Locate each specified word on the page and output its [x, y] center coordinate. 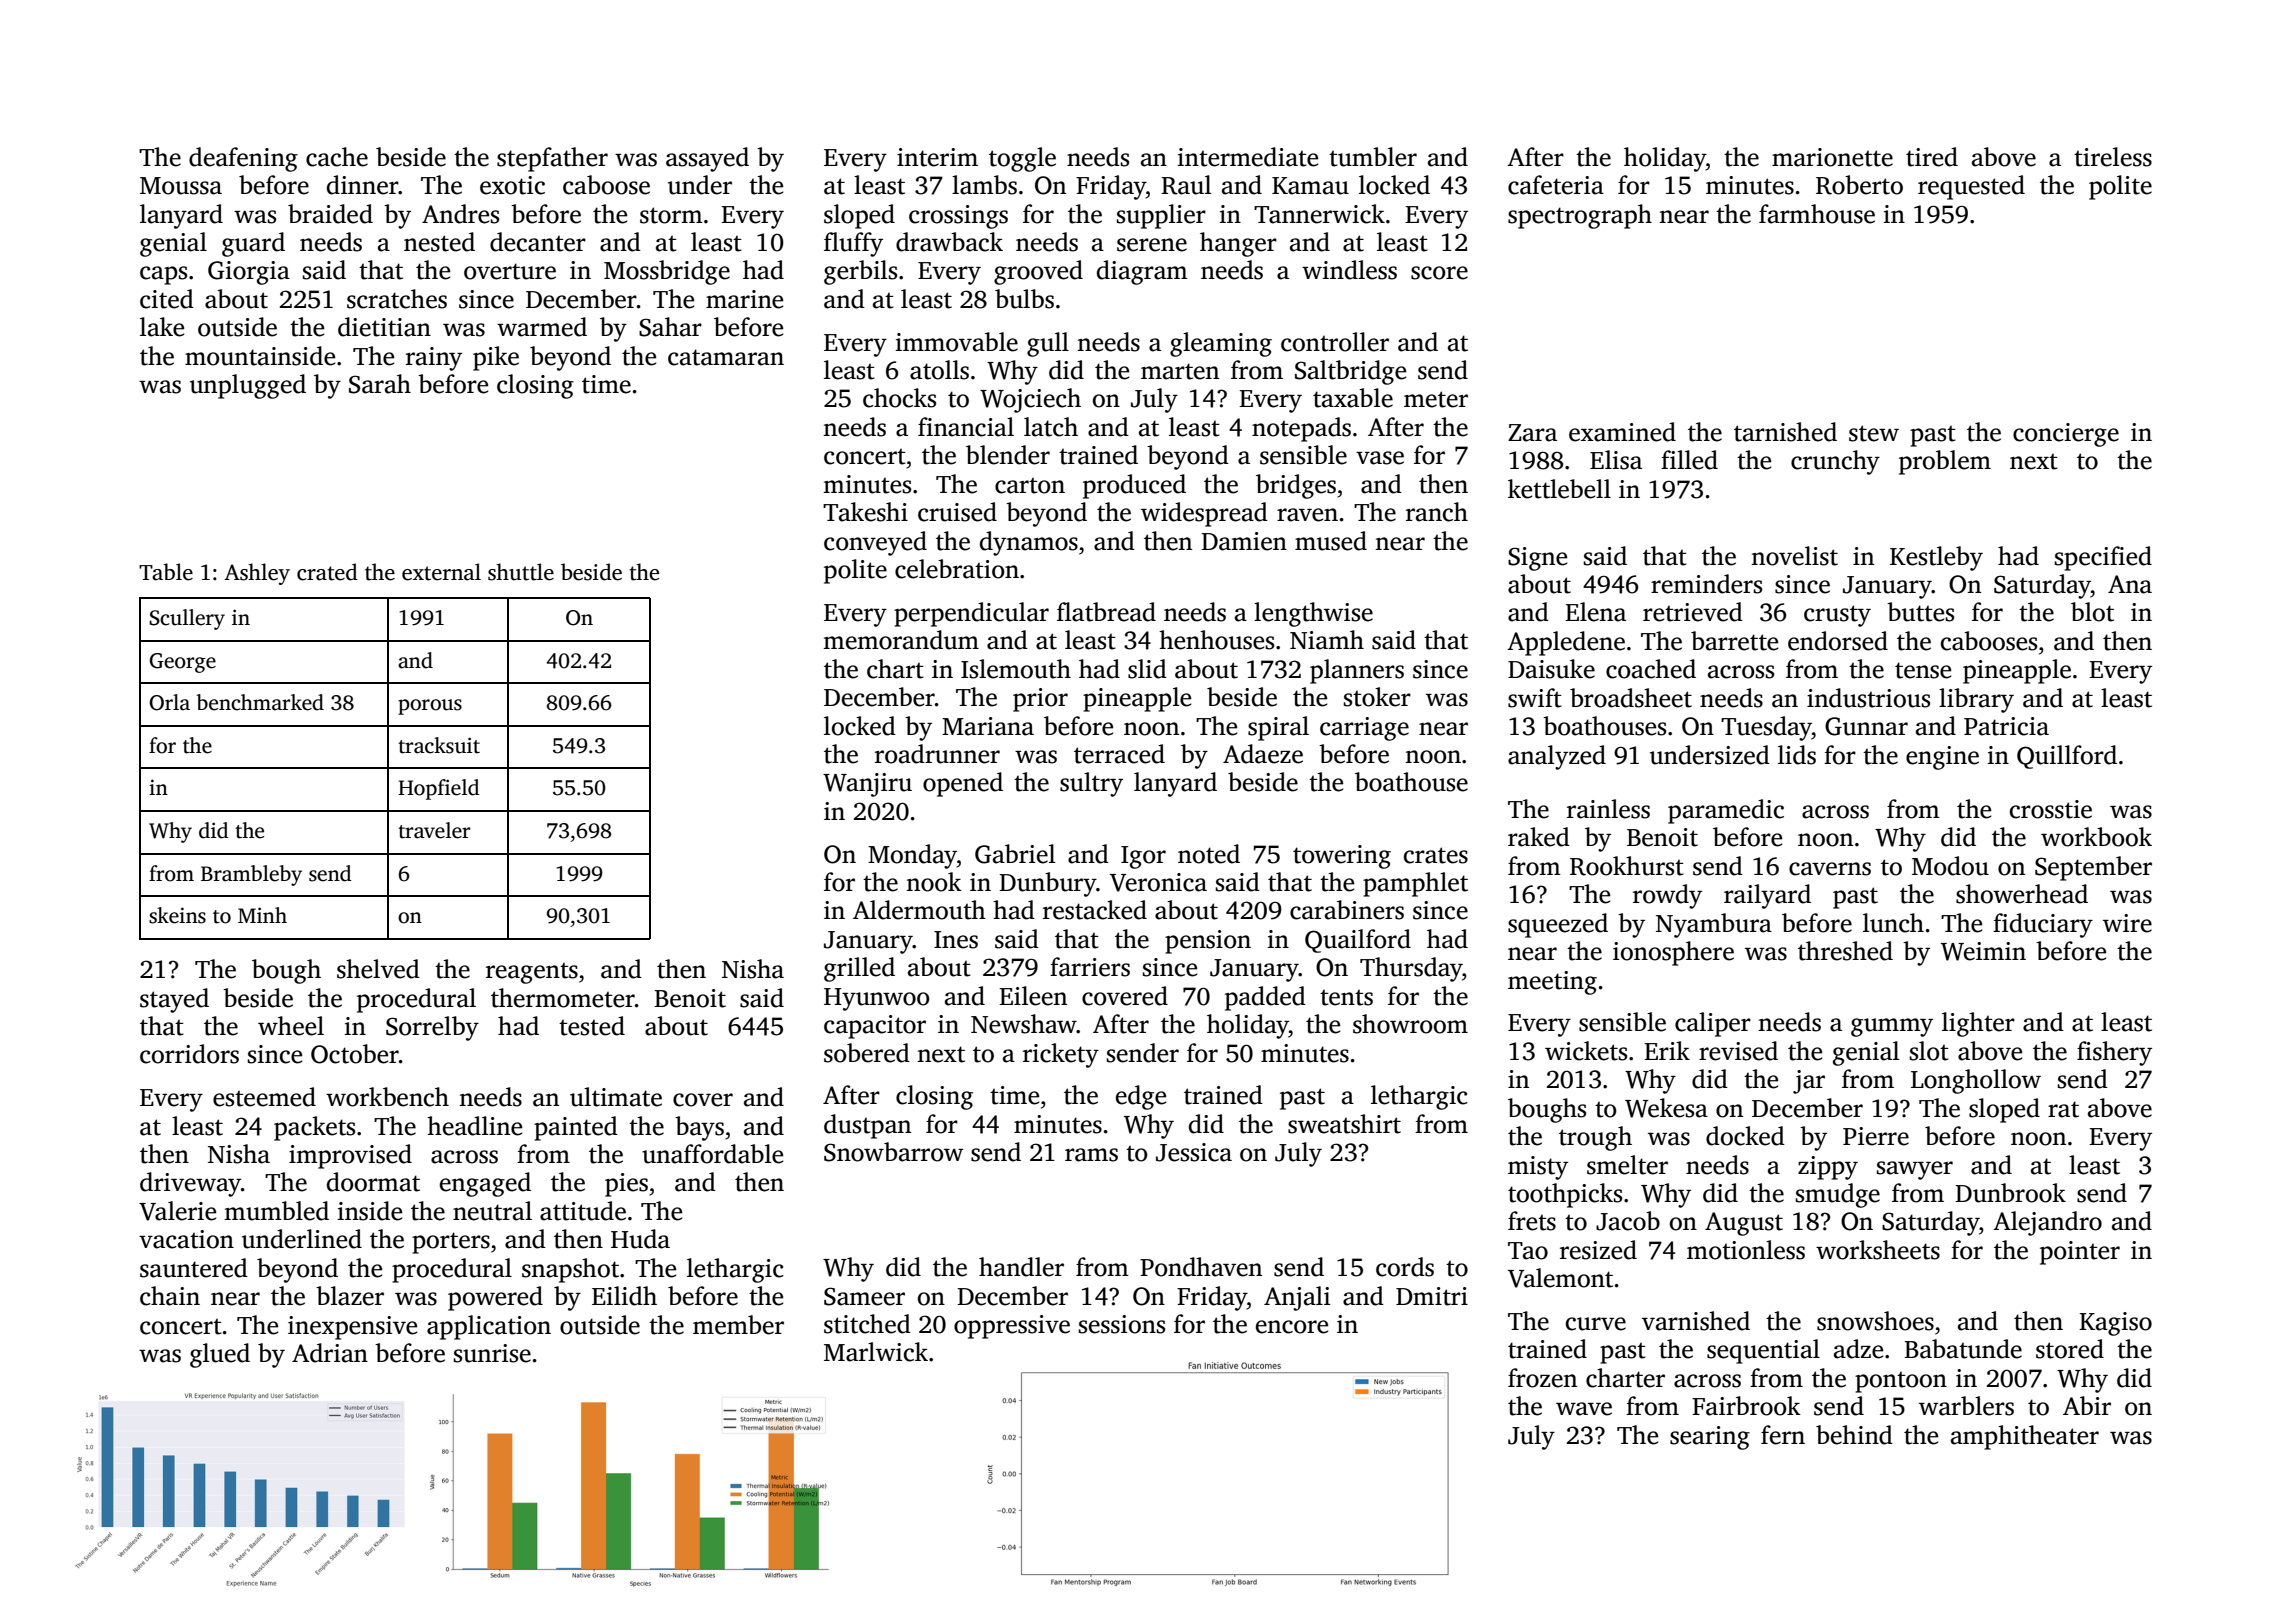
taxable [1353, 398]
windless [1349, 270]
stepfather [552, 159]
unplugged [248, 386]
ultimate [616, 1097]
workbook [2096, 837]
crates [1436, 855]
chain [170, 1296]
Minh [262, 915]
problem [1945, 462]
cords [1405, 1267]
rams [1091, 1155]
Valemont [1560, 1278]
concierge [2066, 435]
